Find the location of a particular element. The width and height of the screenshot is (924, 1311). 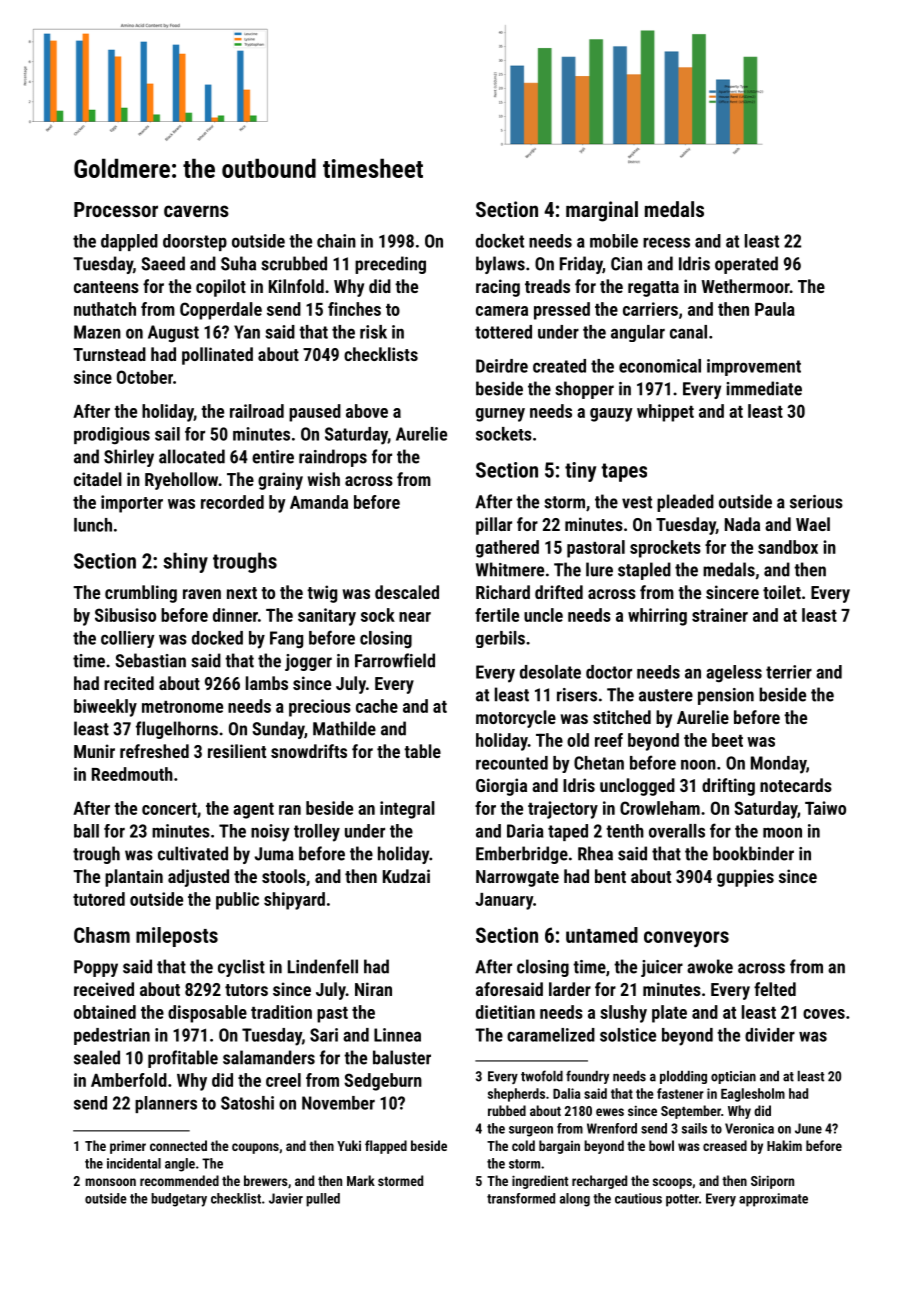

planners is located at coordinates (166, 1104).
